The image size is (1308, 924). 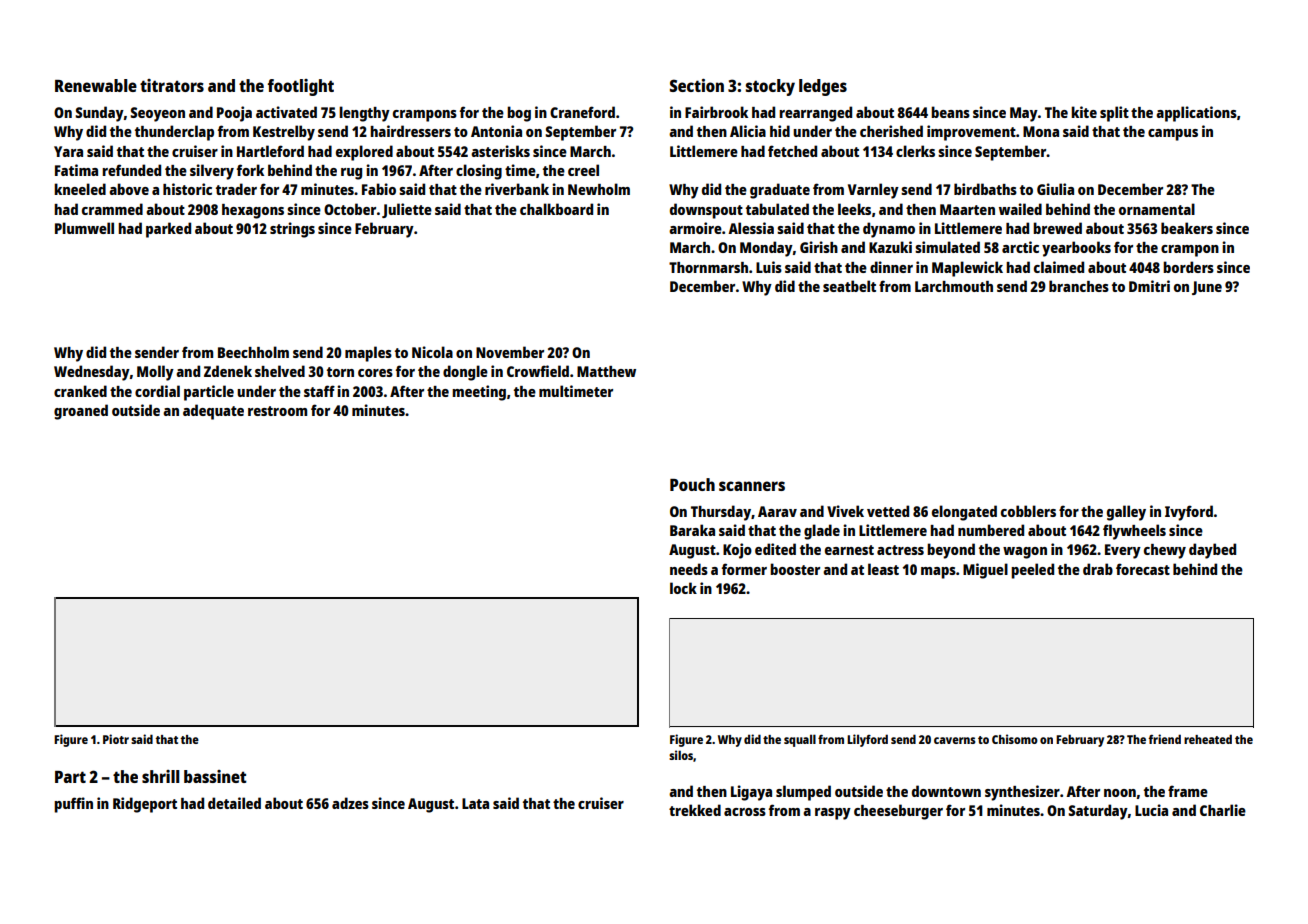 I want to click on Beechholm, so click(x=253, y=352).
